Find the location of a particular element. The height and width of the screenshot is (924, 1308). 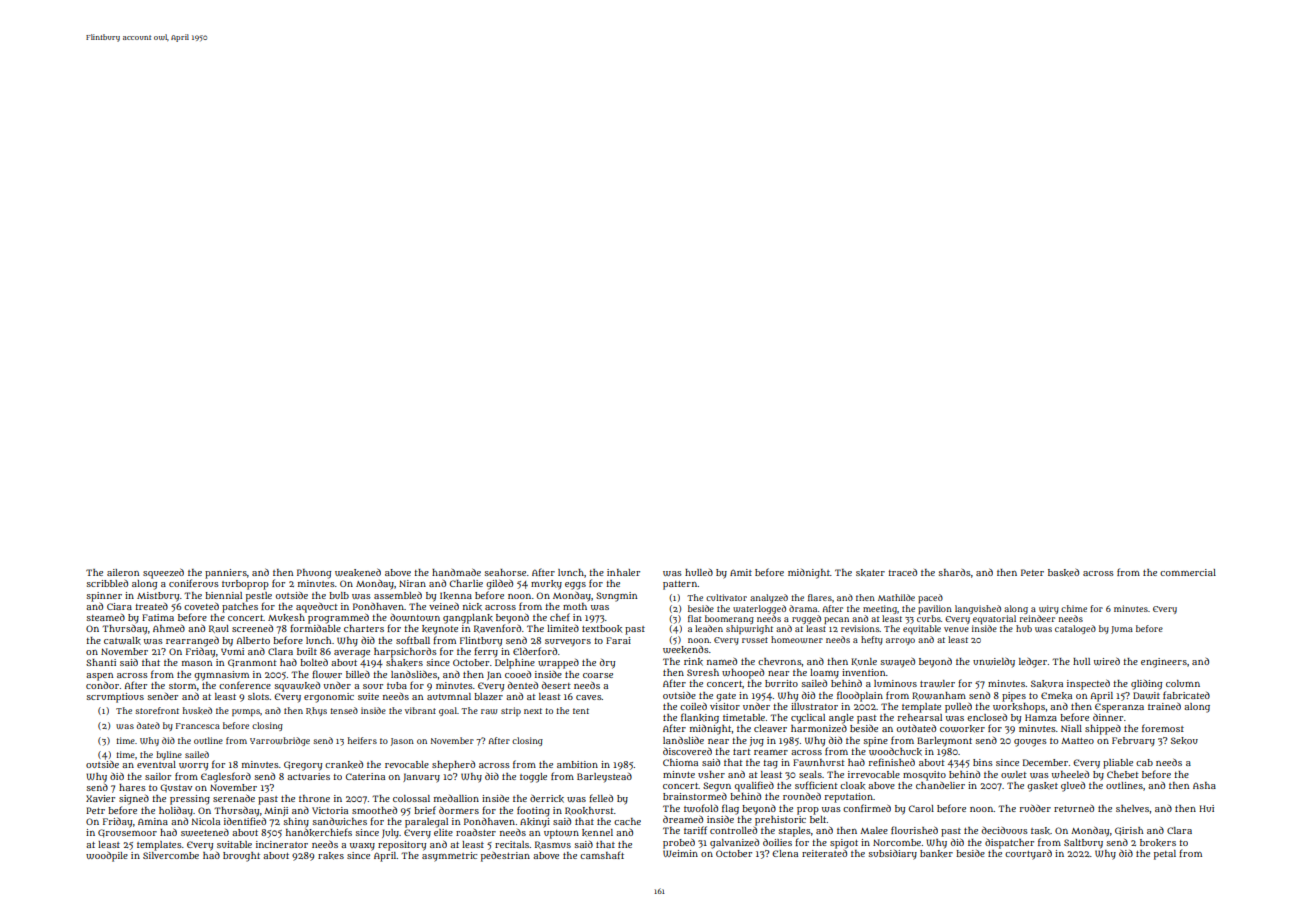

Xavier is located at coordinates (100, 798).
